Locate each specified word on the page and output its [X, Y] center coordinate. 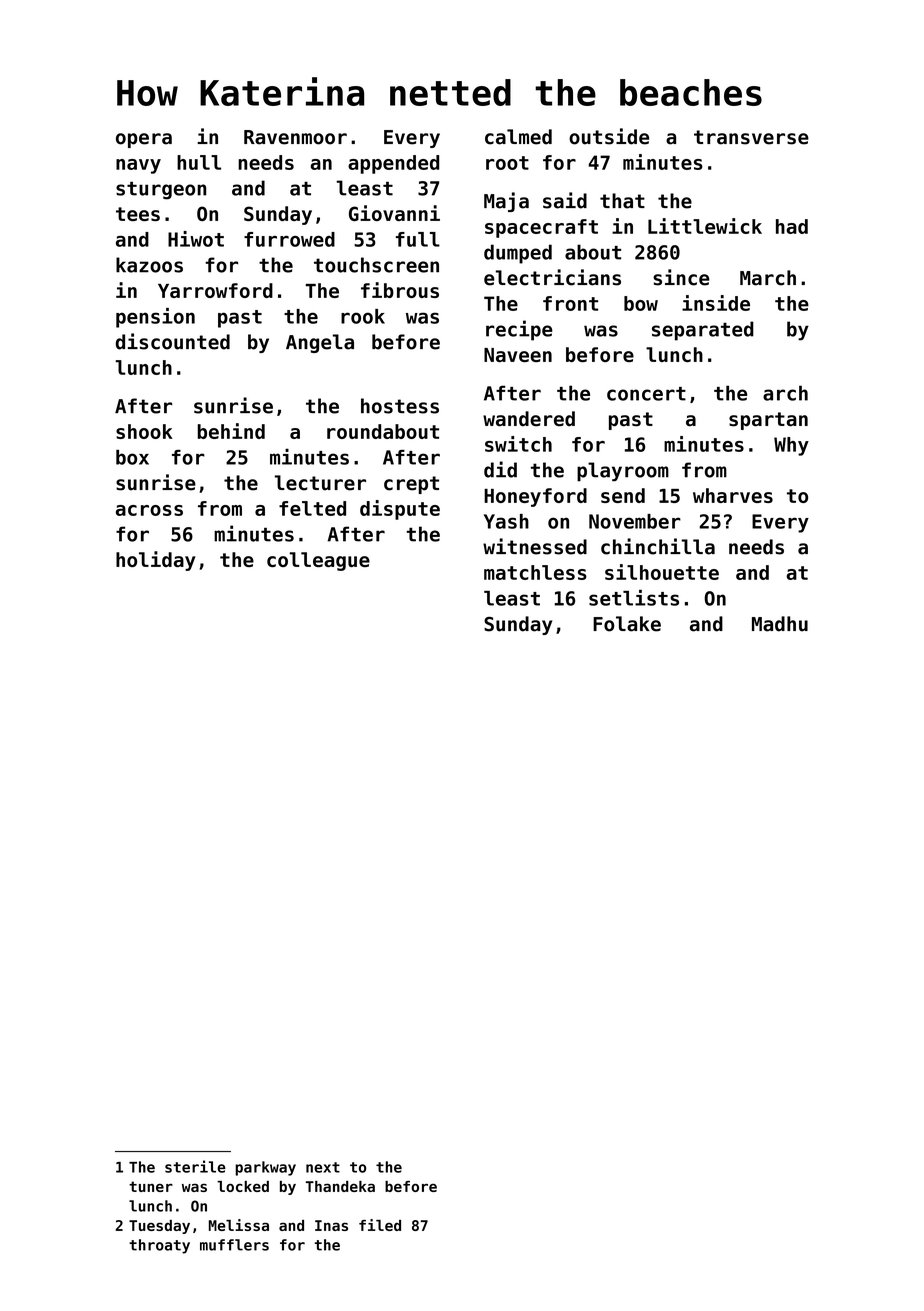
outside [609, 136]
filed [380, 1225]
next [323, 1167]
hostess [400, 406]
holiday [156, 561]
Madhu [780, 624]
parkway [265, 1168]
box [132, 457]
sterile [195, 1166]
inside [716, 303]
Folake [627, 624]
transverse [751, 137]
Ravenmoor [295, 137]
